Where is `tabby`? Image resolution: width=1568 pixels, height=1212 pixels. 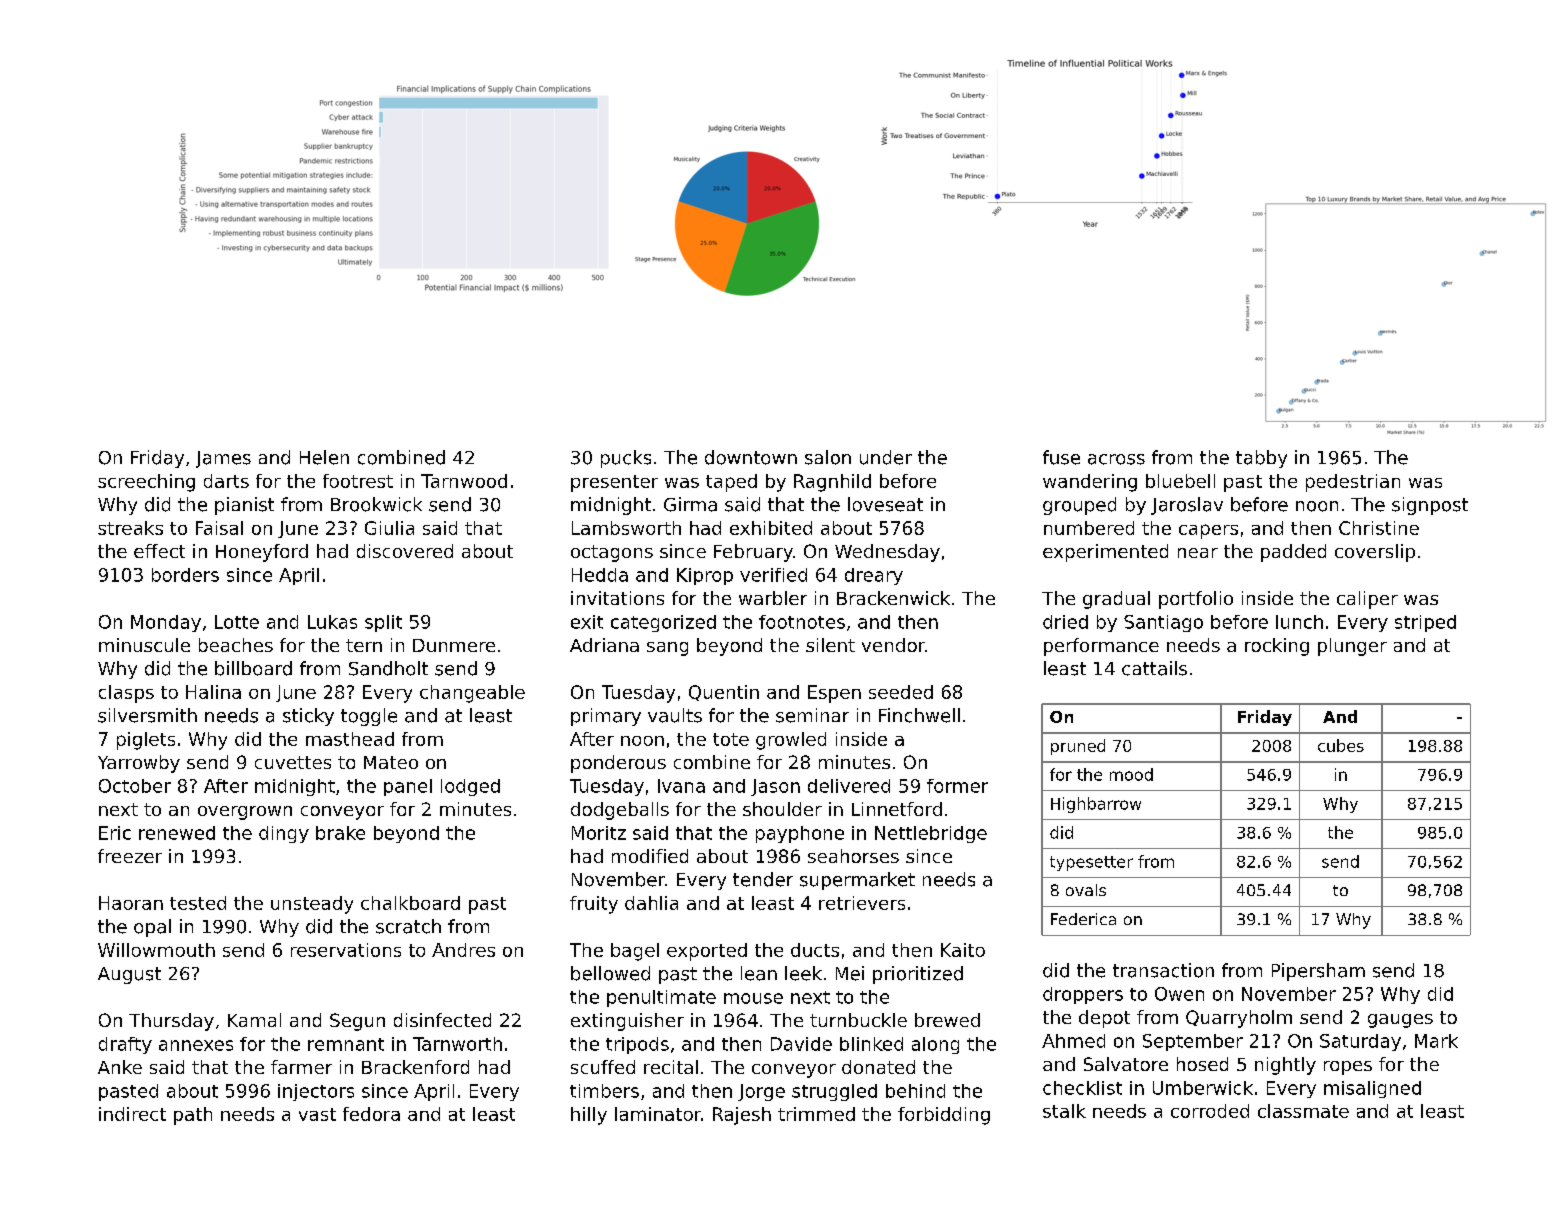 tabby is located at coordinates (1261, 459).
